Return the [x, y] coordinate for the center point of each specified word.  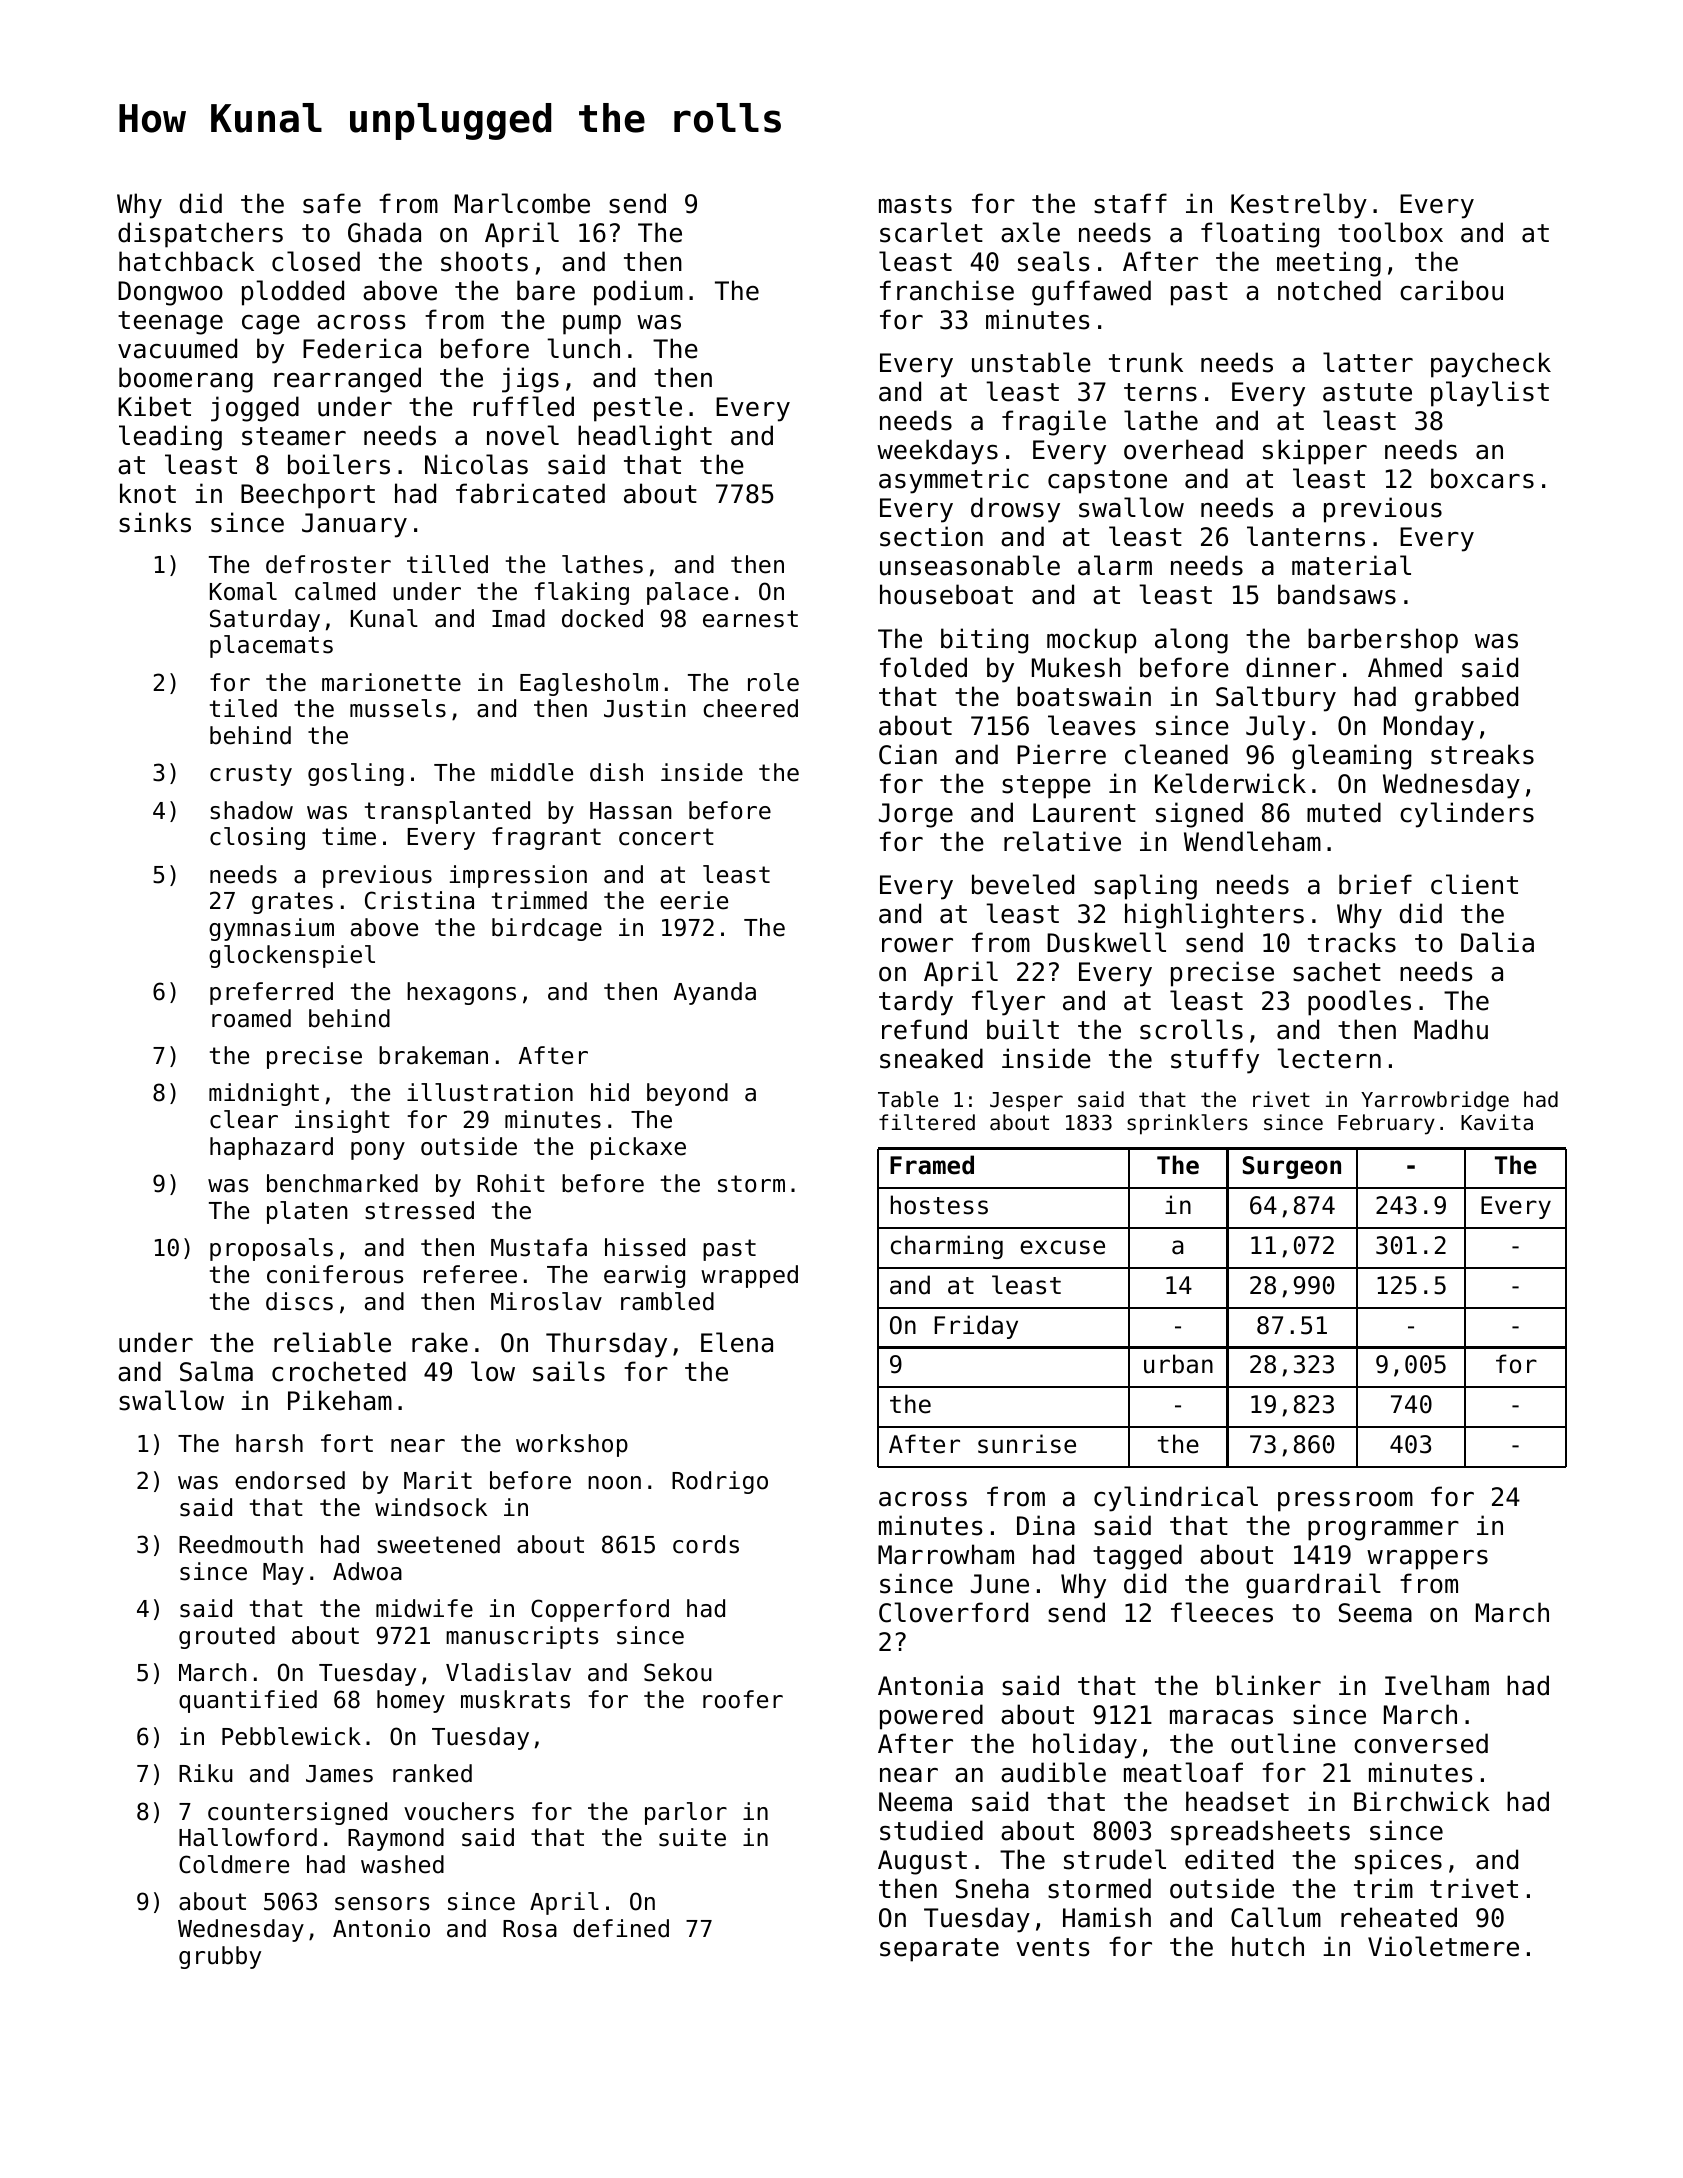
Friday [976, 1327]
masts [915, 204]
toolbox [1390, 232]
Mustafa [539, 1247]
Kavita [1497, 1122]
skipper [1315, 452]
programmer [1383, 1531]
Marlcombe [522, 203]
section [931, 536]
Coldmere [234, 1864]
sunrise [1027, 1444]
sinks [155, 522]
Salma [216, 1371]
